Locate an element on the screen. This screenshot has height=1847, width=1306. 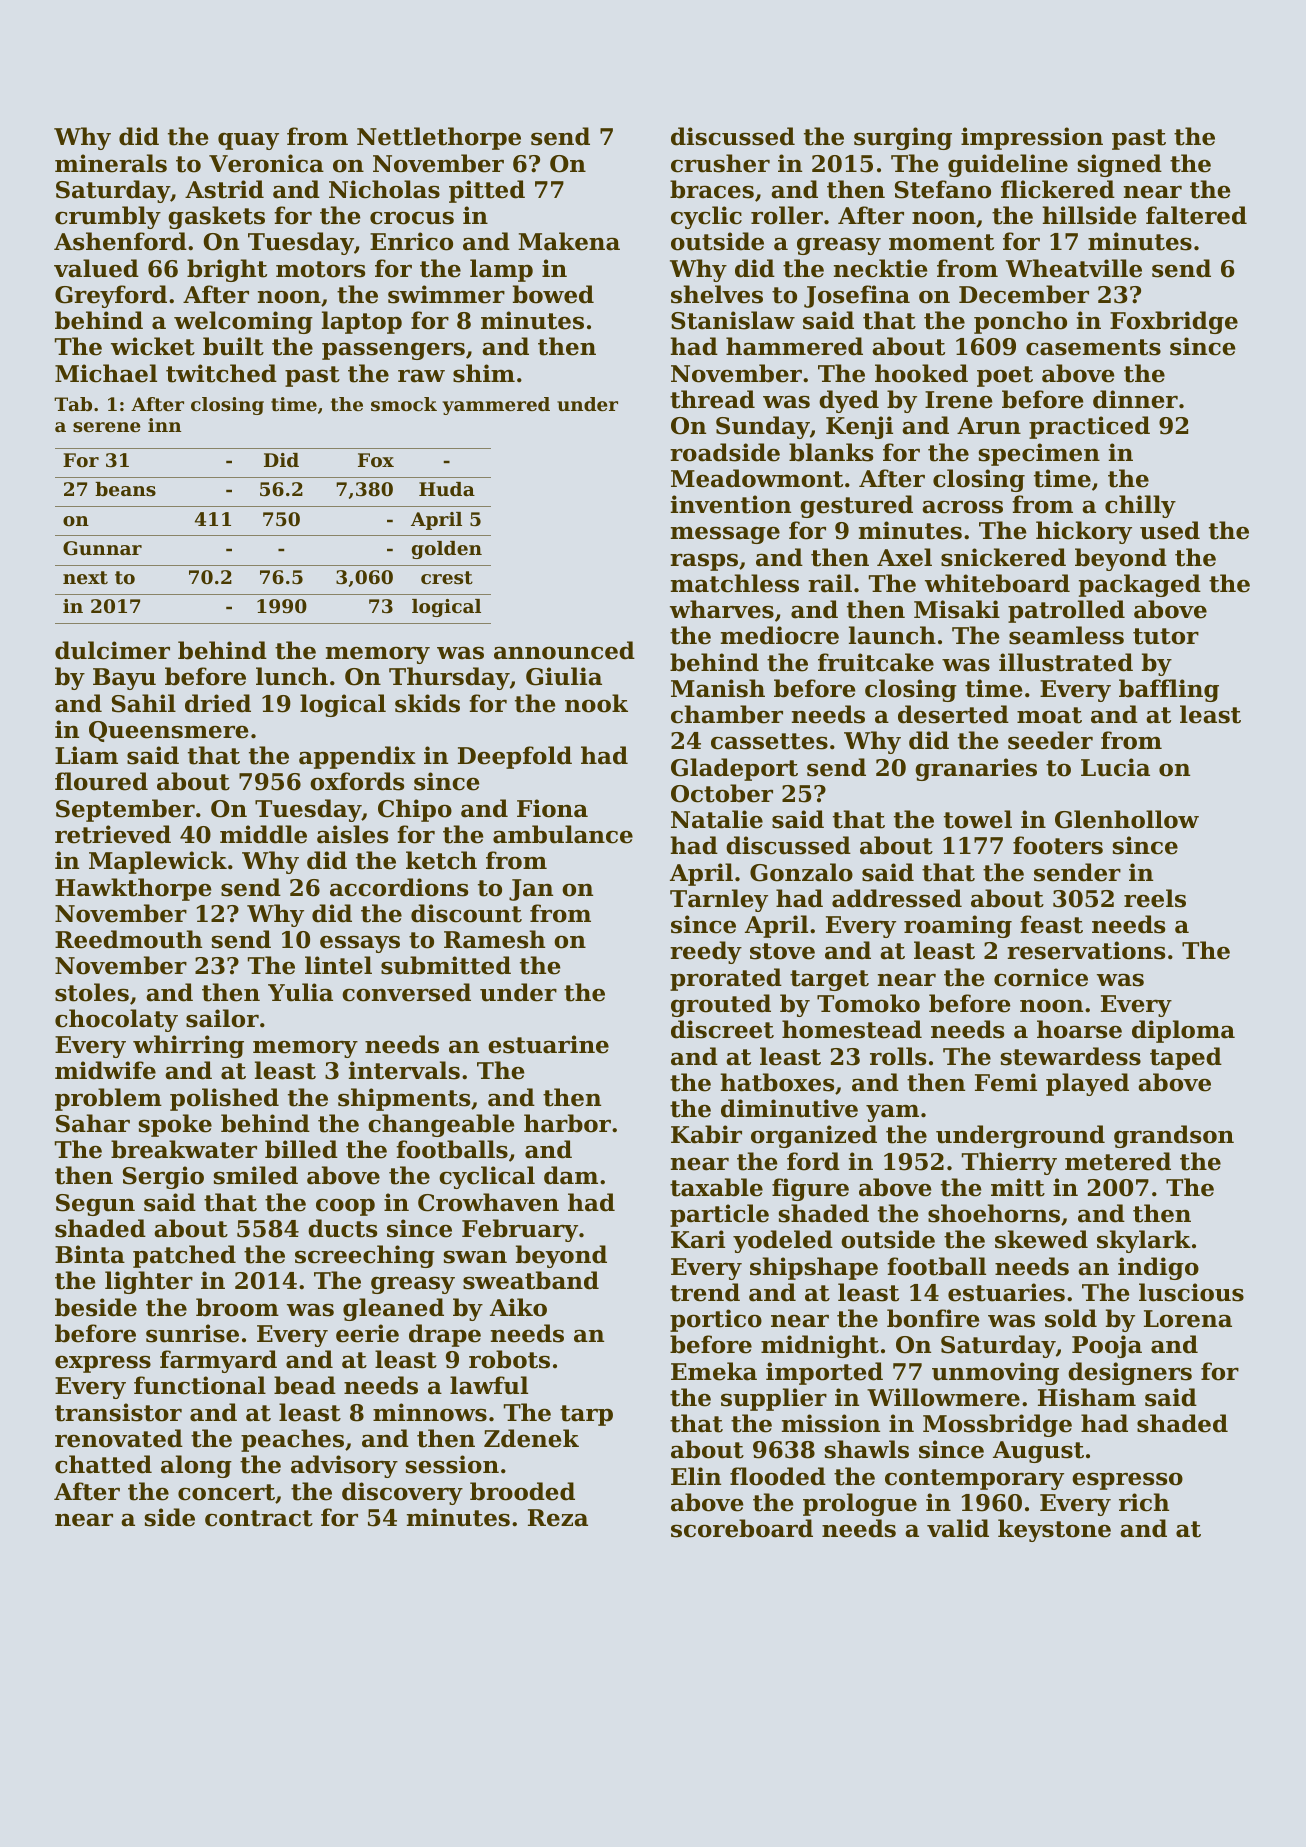
signed is located at coordinates (1120, 165).
